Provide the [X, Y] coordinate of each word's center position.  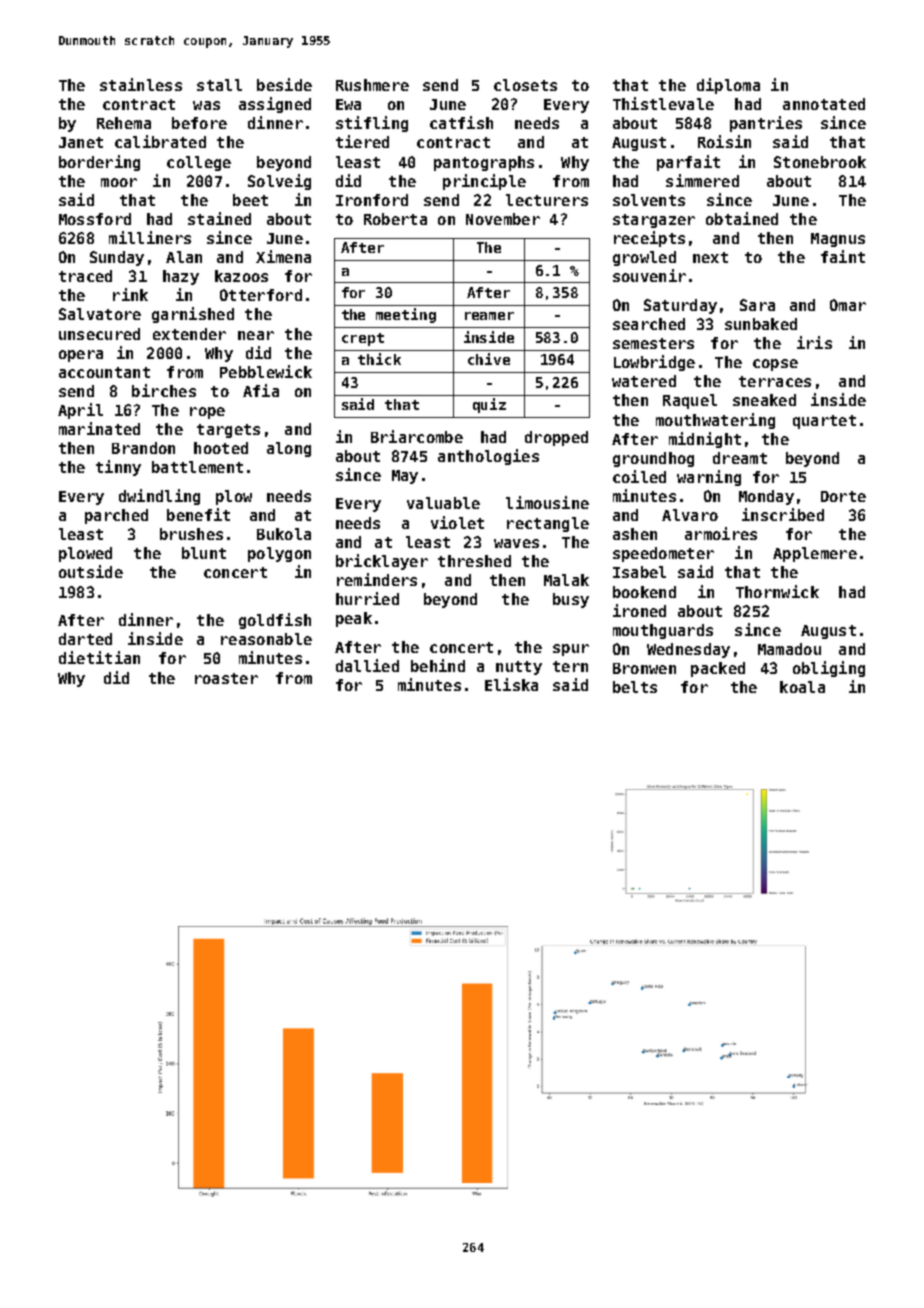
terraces [775, 381]
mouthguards [663, 631]
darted [85, 639]
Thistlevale [663, 103]
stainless [141, 84]
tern [570, 666]
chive [489, 359]
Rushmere [372, 85]
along [289, 449]
